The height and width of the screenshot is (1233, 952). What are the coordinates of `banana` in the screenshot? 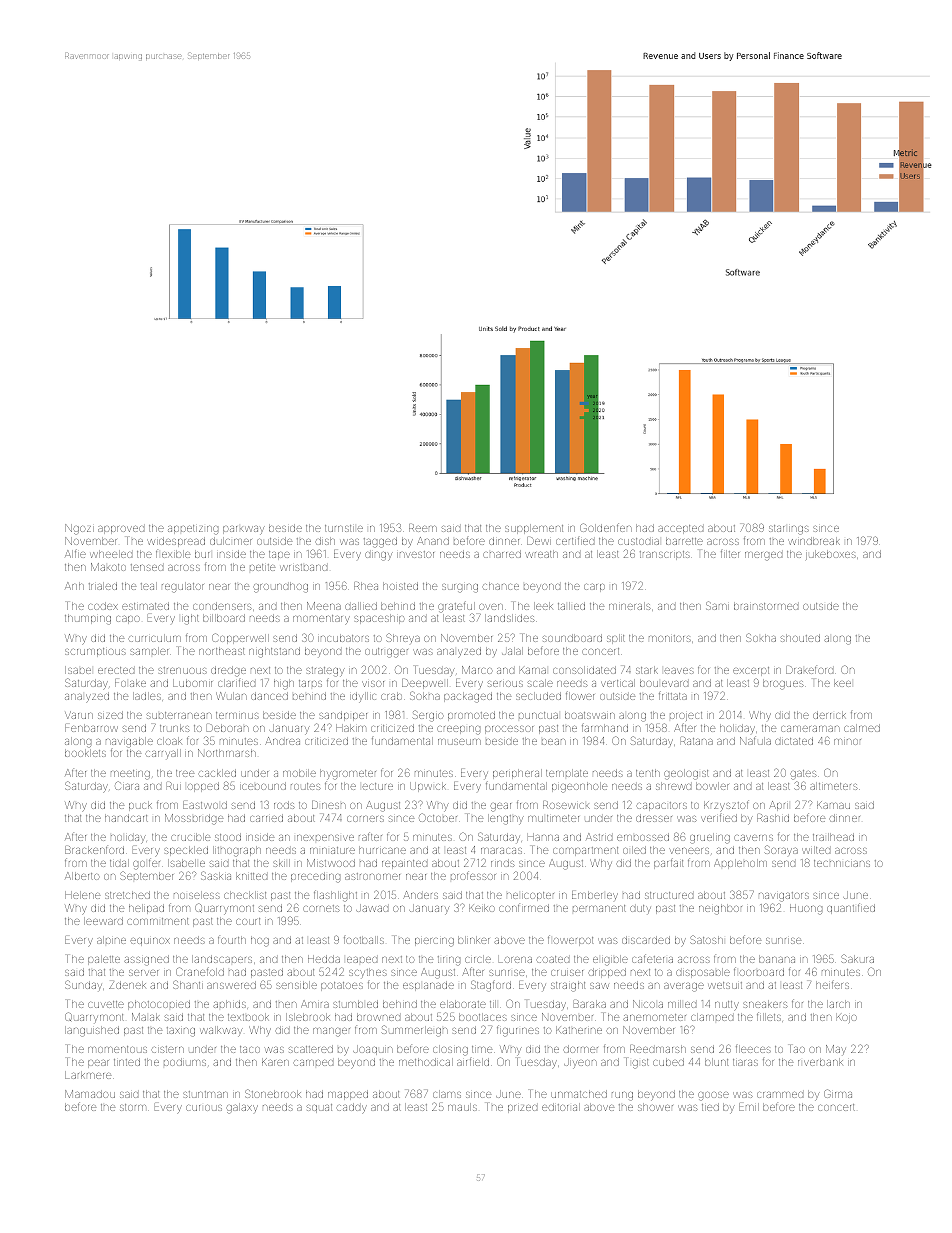 It's located at (777, 959).
